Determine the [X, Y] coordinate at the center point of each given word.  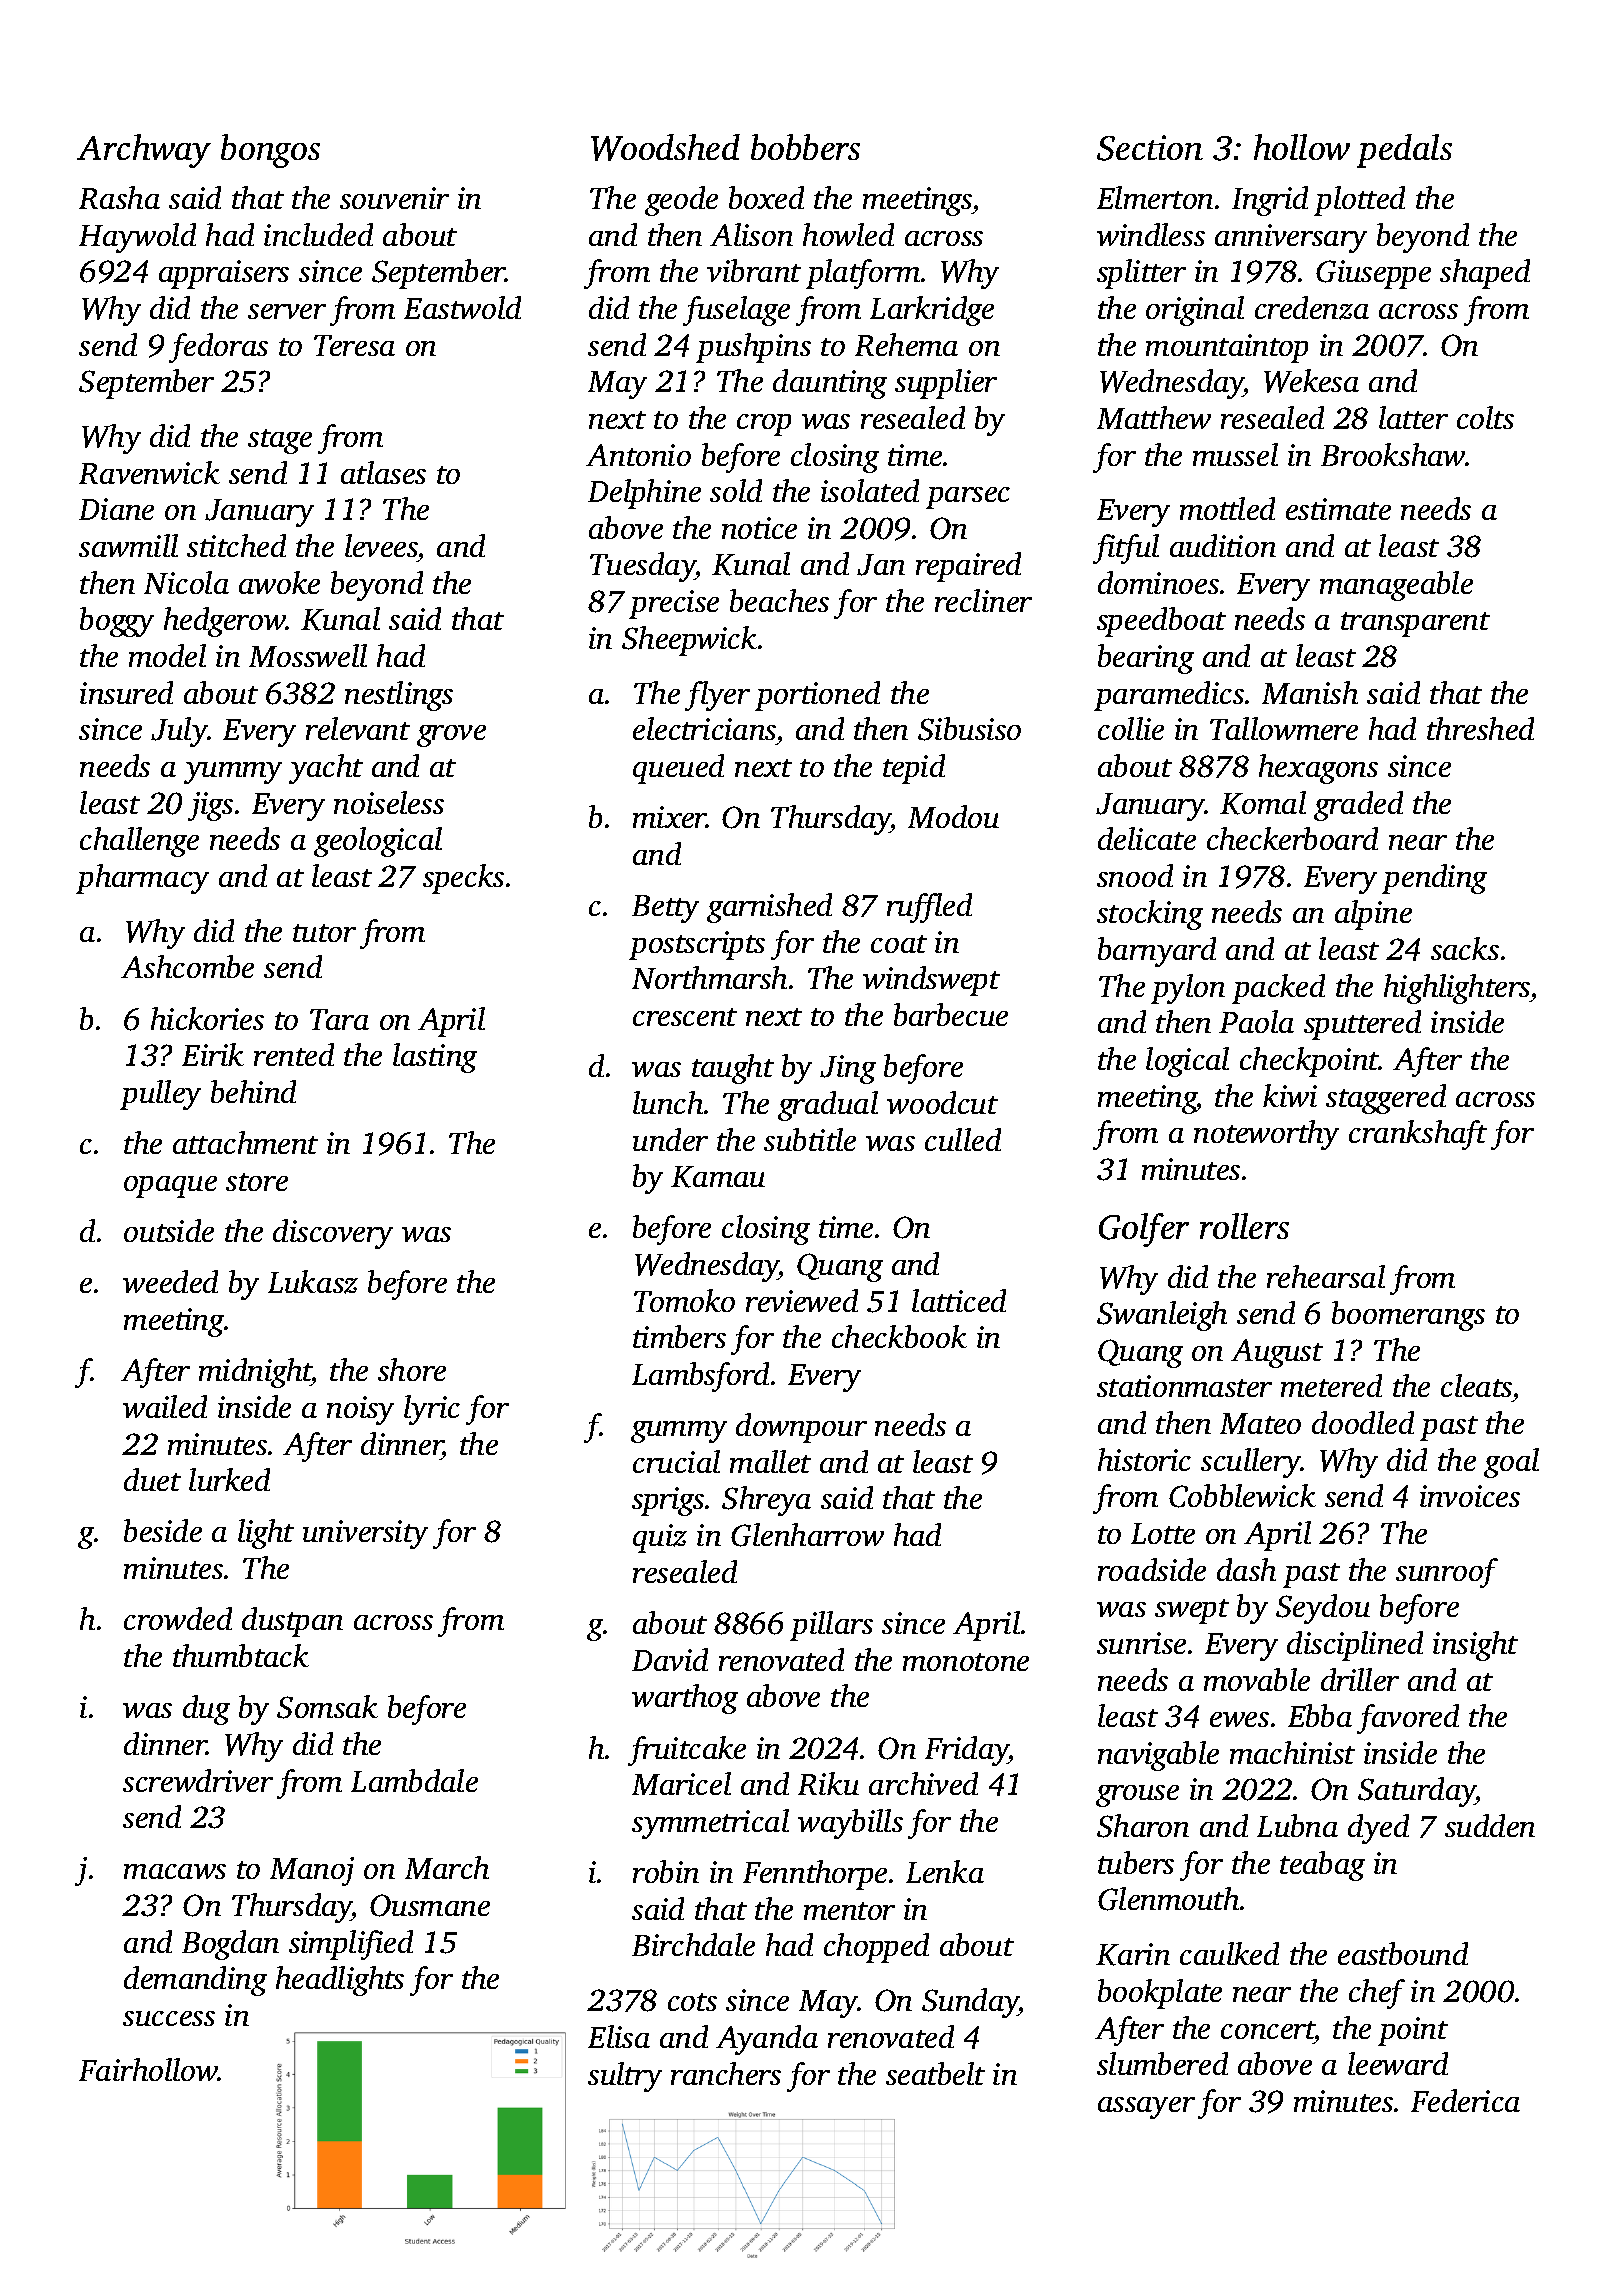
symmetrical [710, 1824]
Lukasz [313, 1282]
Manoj [312, 1871]
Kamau [718, 1177]
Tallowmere [1284, 728]
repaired [968, 567]
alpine [1373, 915]
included [318, 234]
